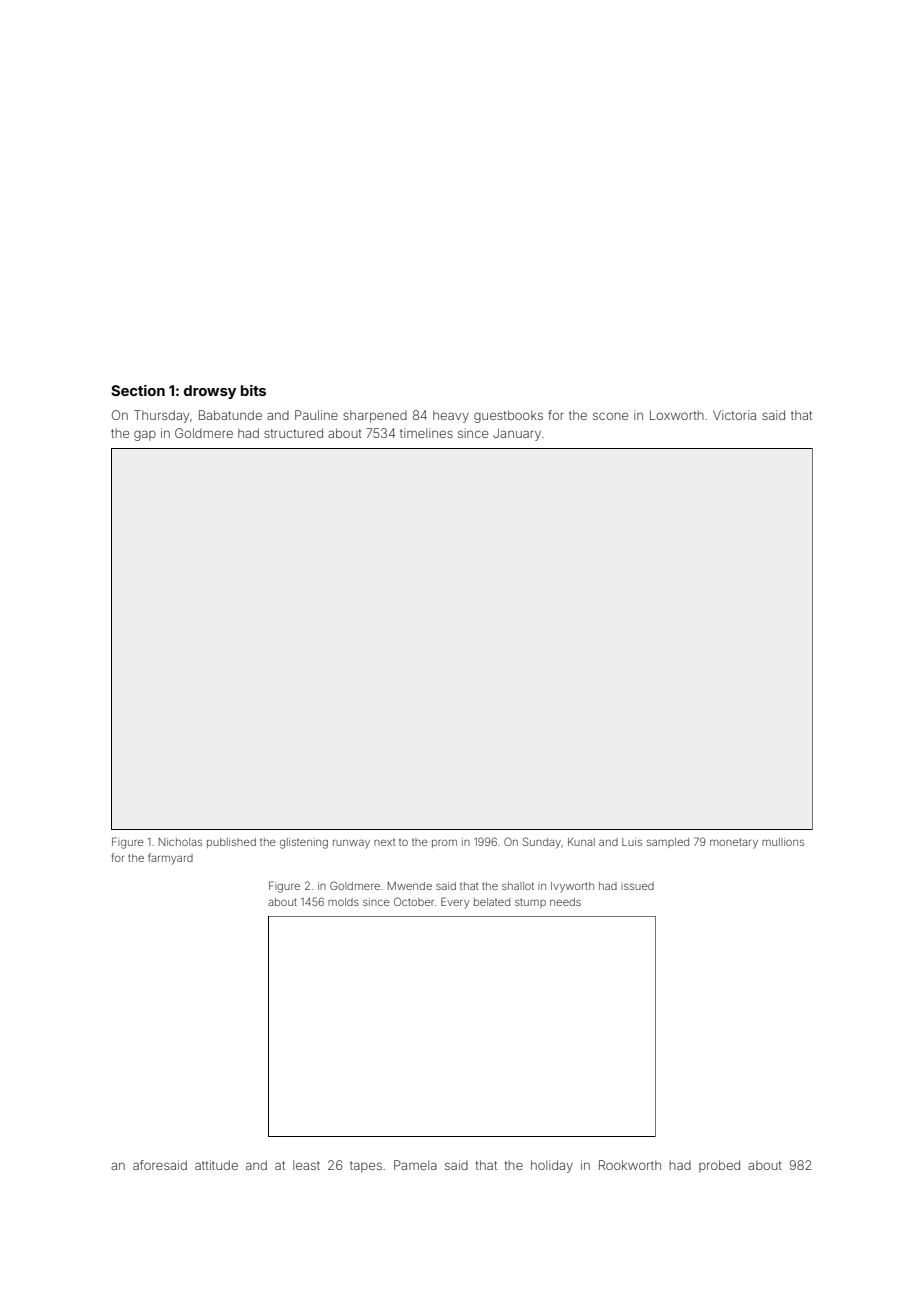 This screenshot has height=1308, width=924. Describe the element at coordinates (734, 415) in the screenshot. I see `Victoria` at that location.
